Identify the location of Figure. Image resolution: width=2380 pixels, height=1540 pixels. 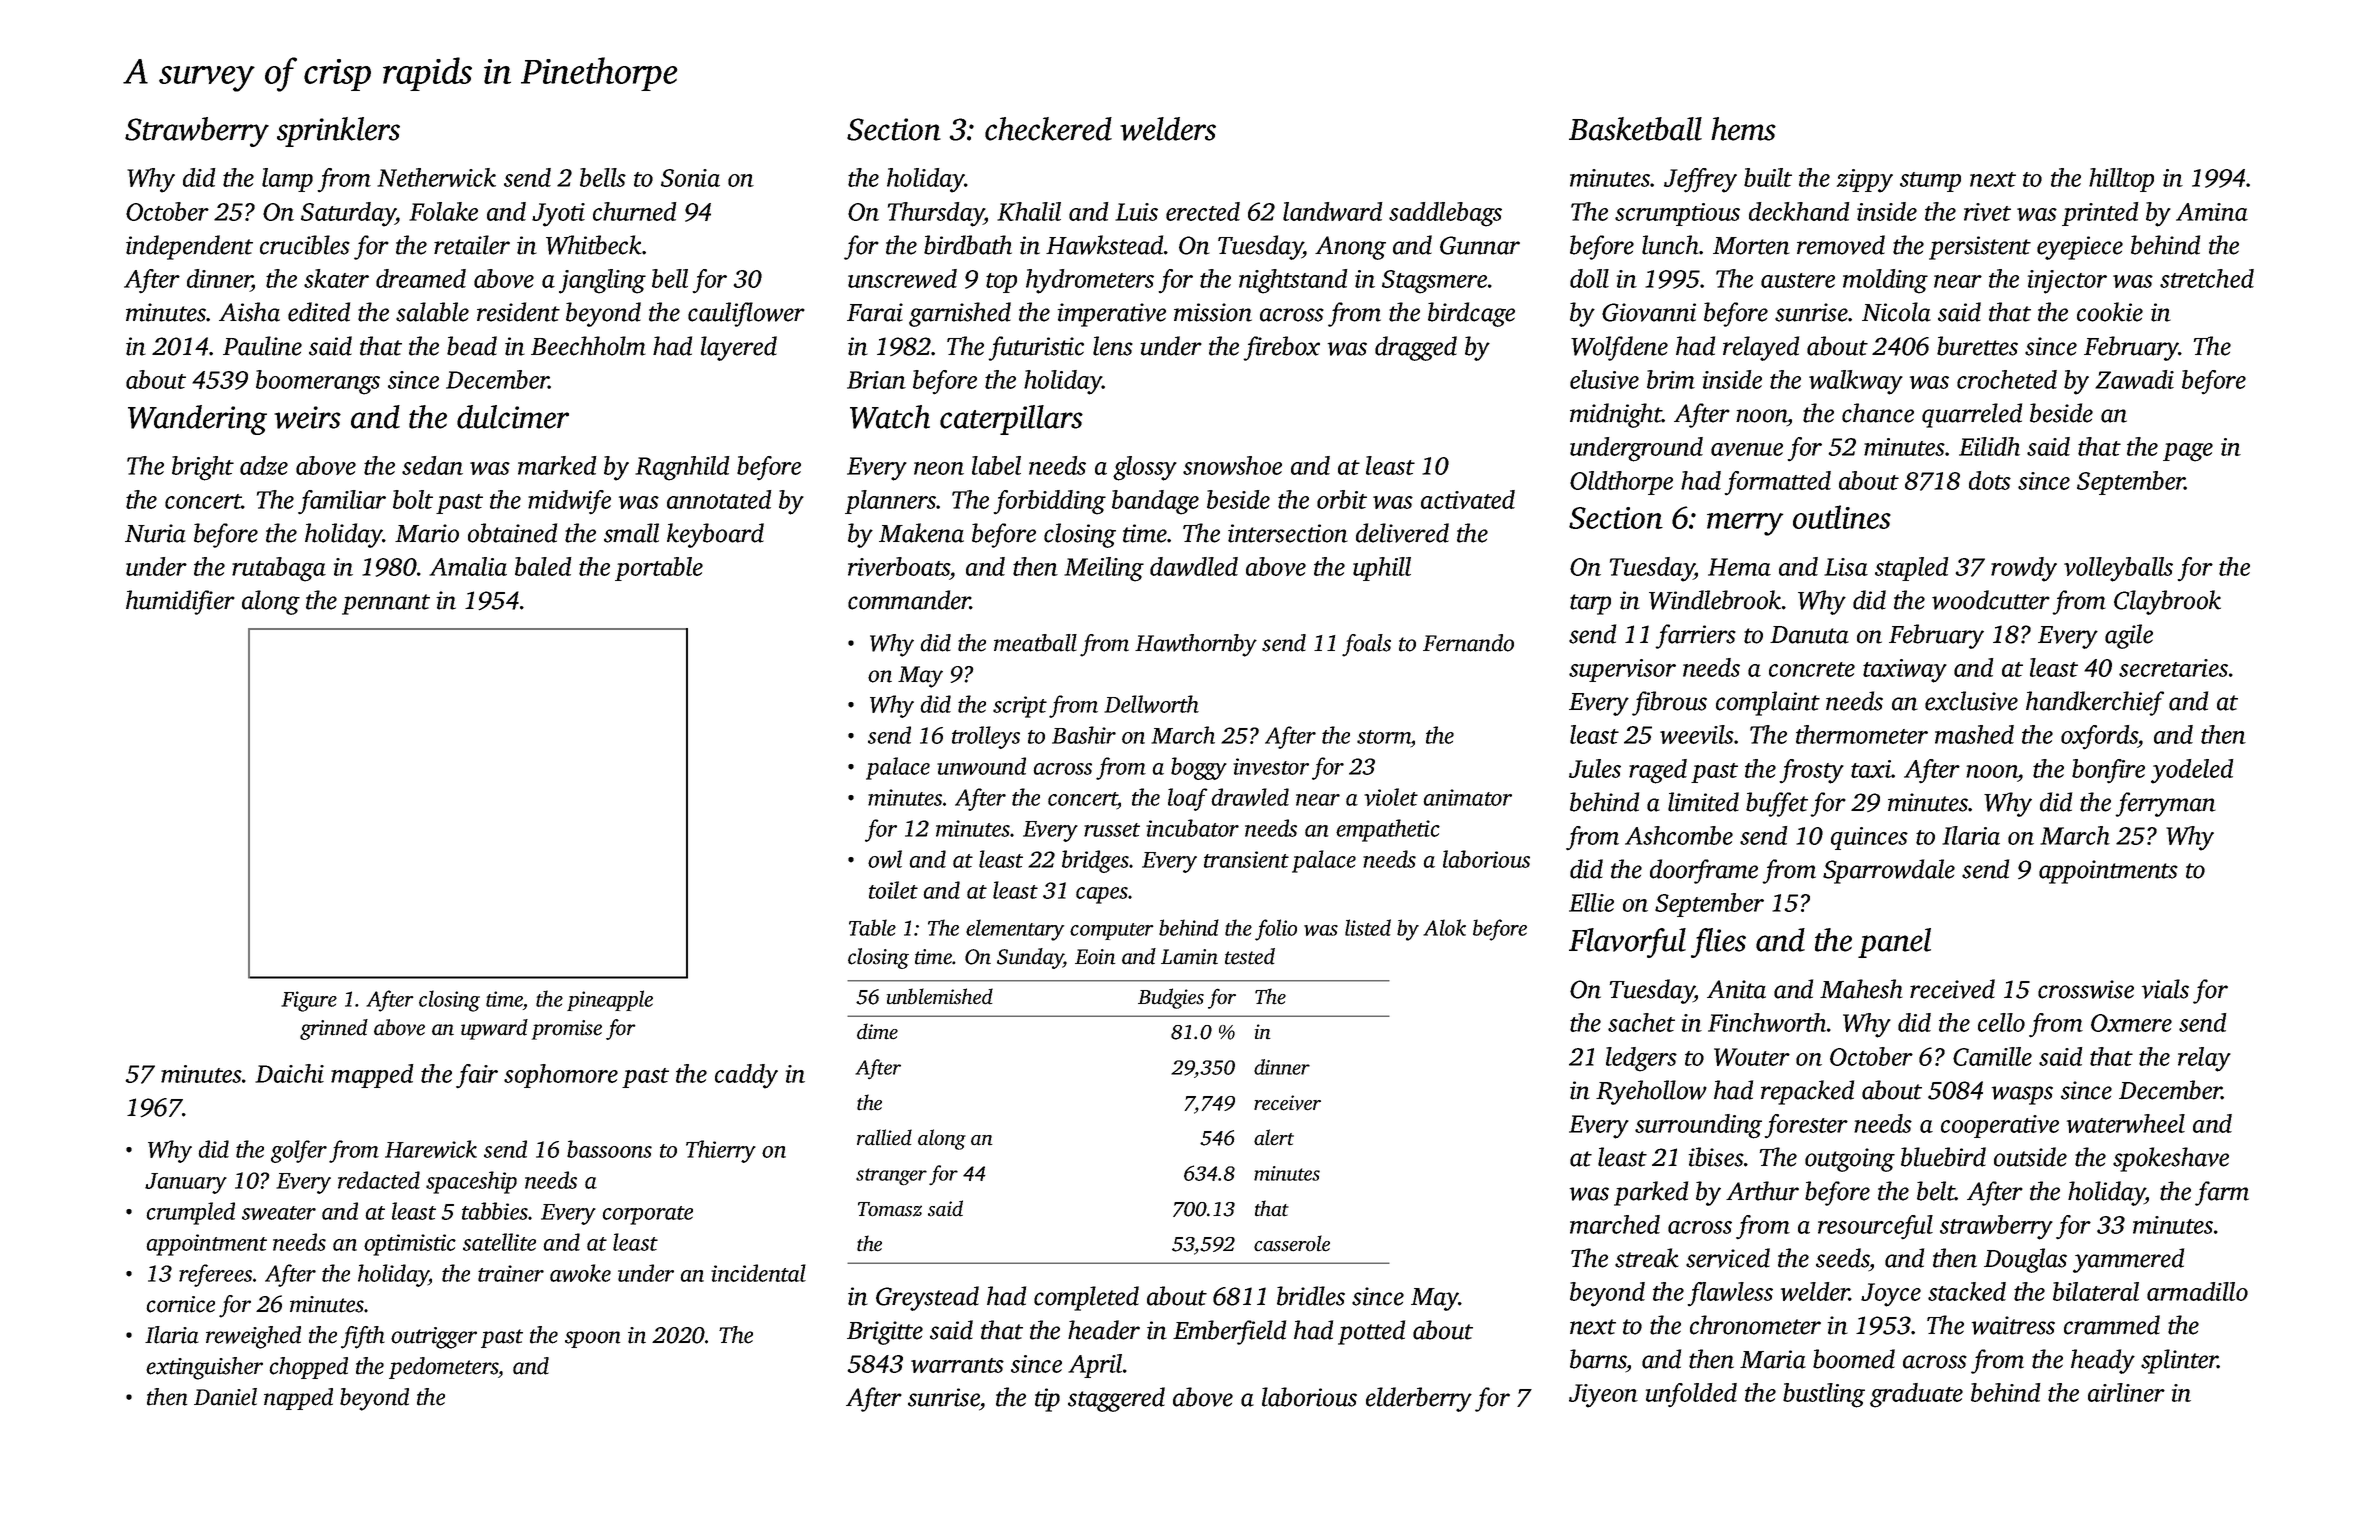
(309, 1001).
